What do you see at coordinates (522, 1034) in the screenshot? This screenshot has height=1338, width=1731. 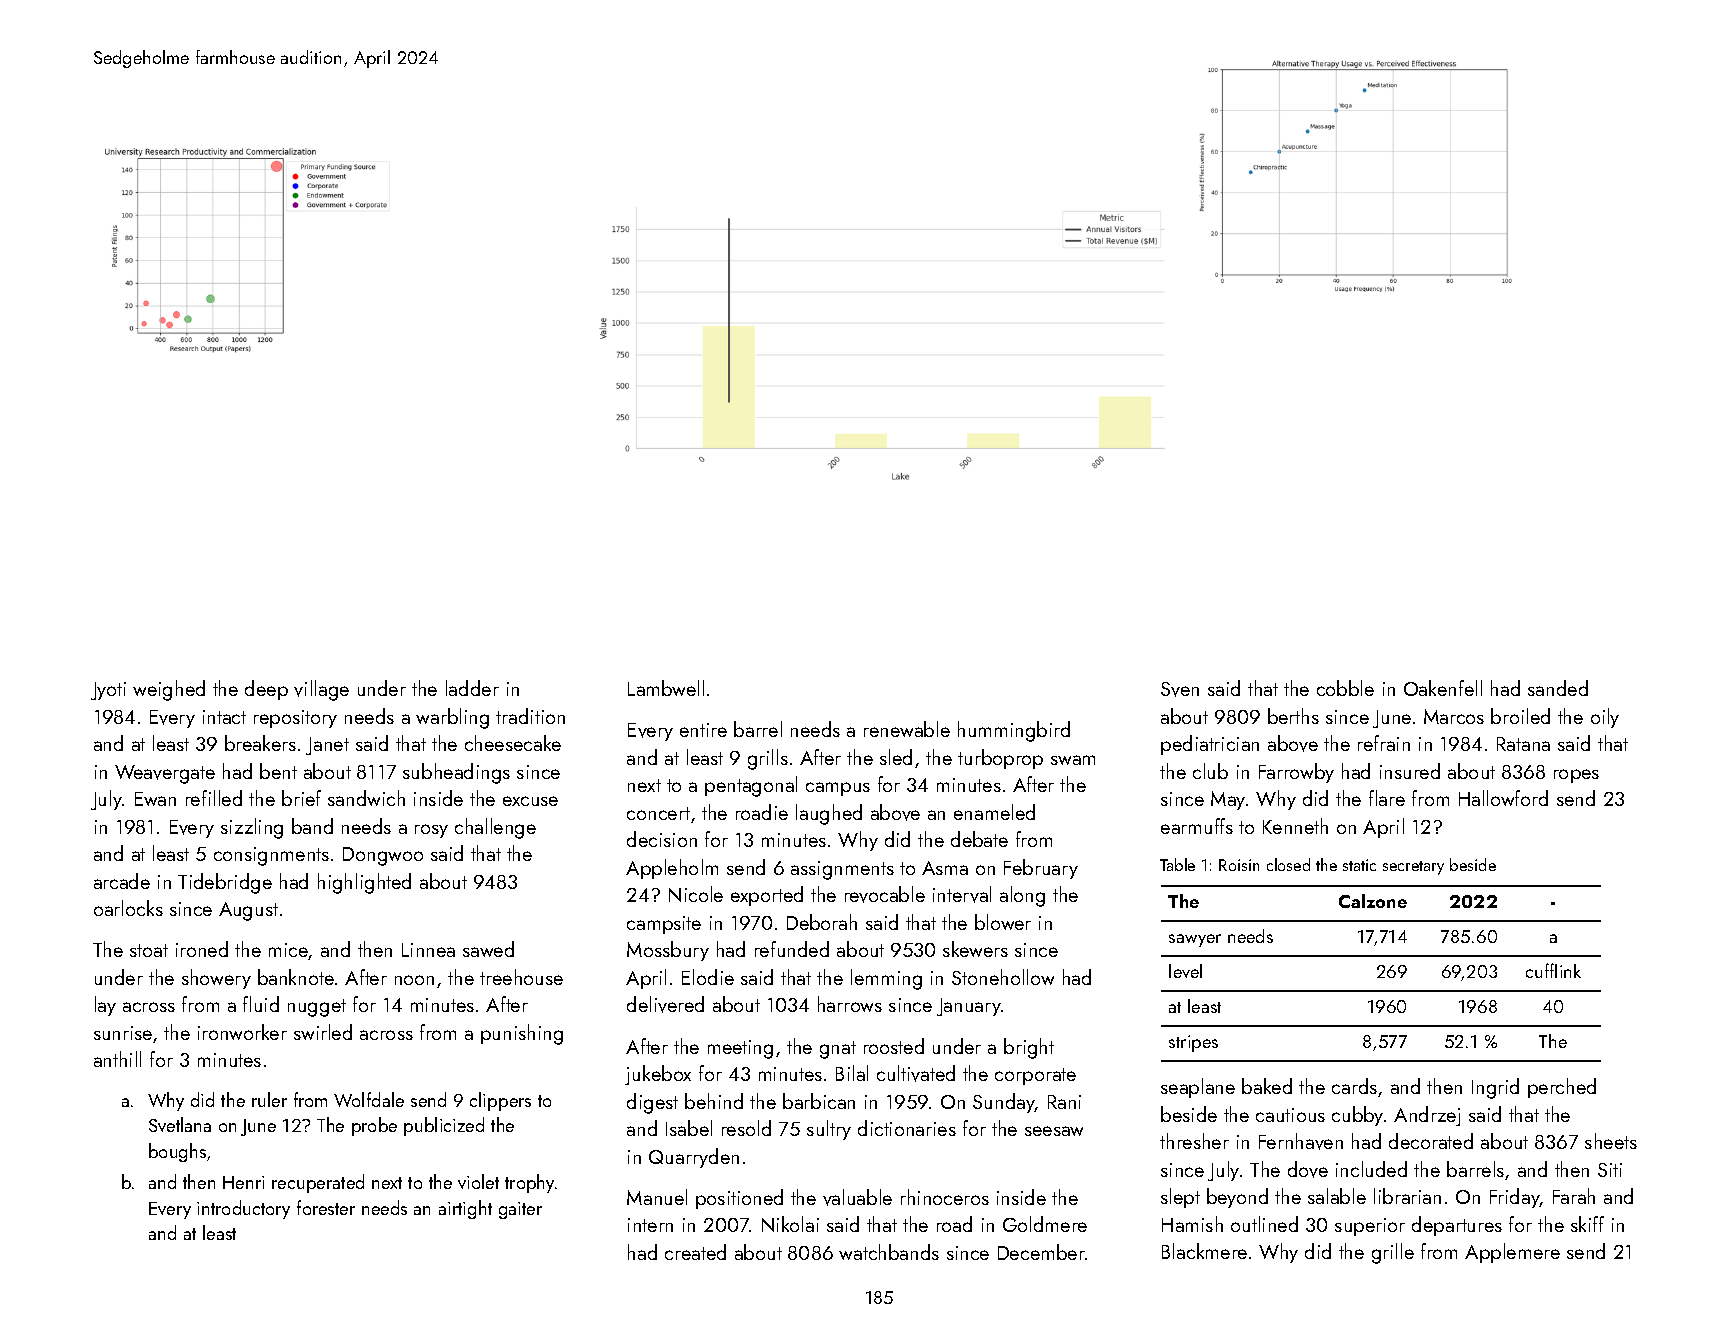 I see `punishing` at bounding box center [522, 1034].
